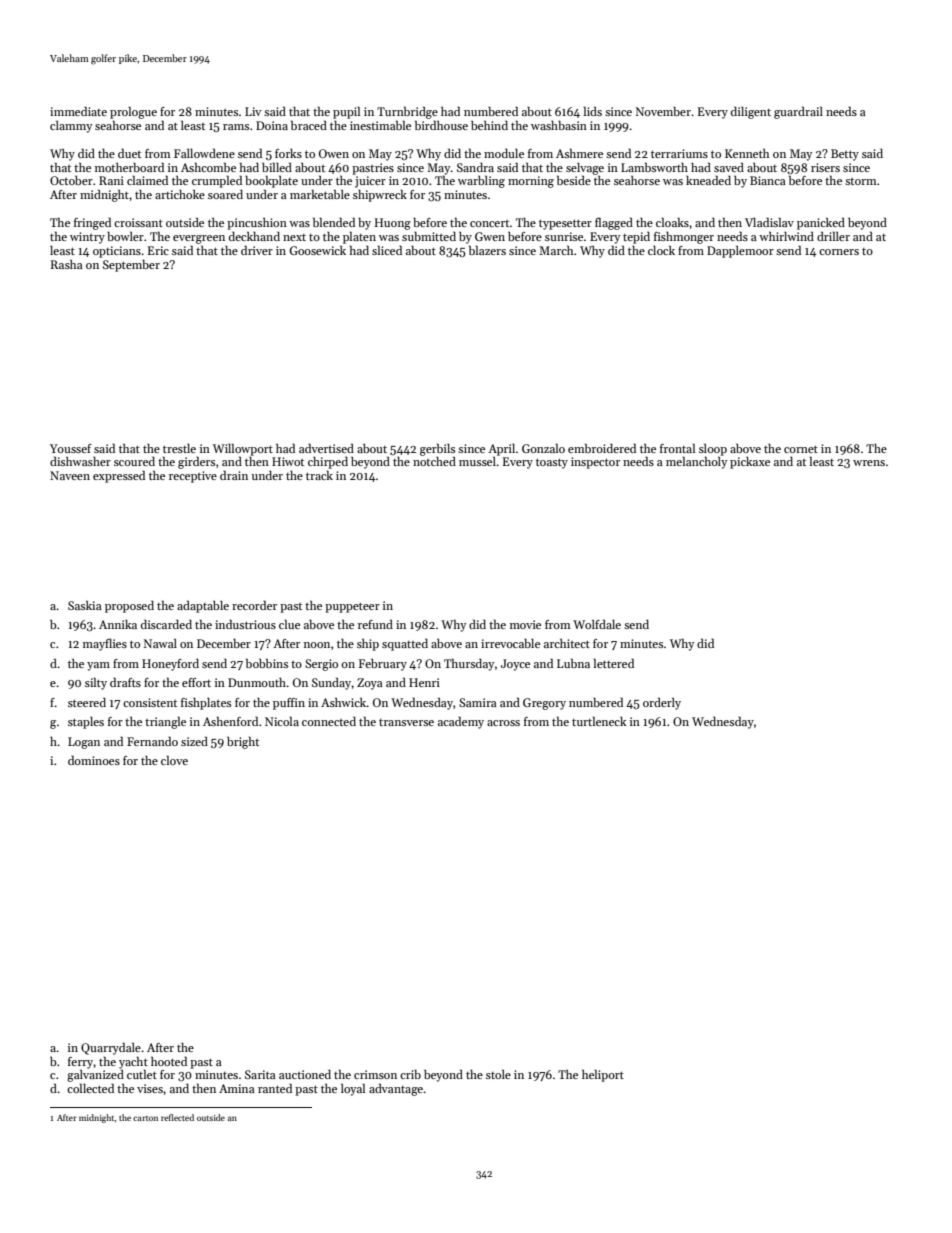 The width and height of the document is (952, 1233). I want to click on heliport, so click(603, 1075).
